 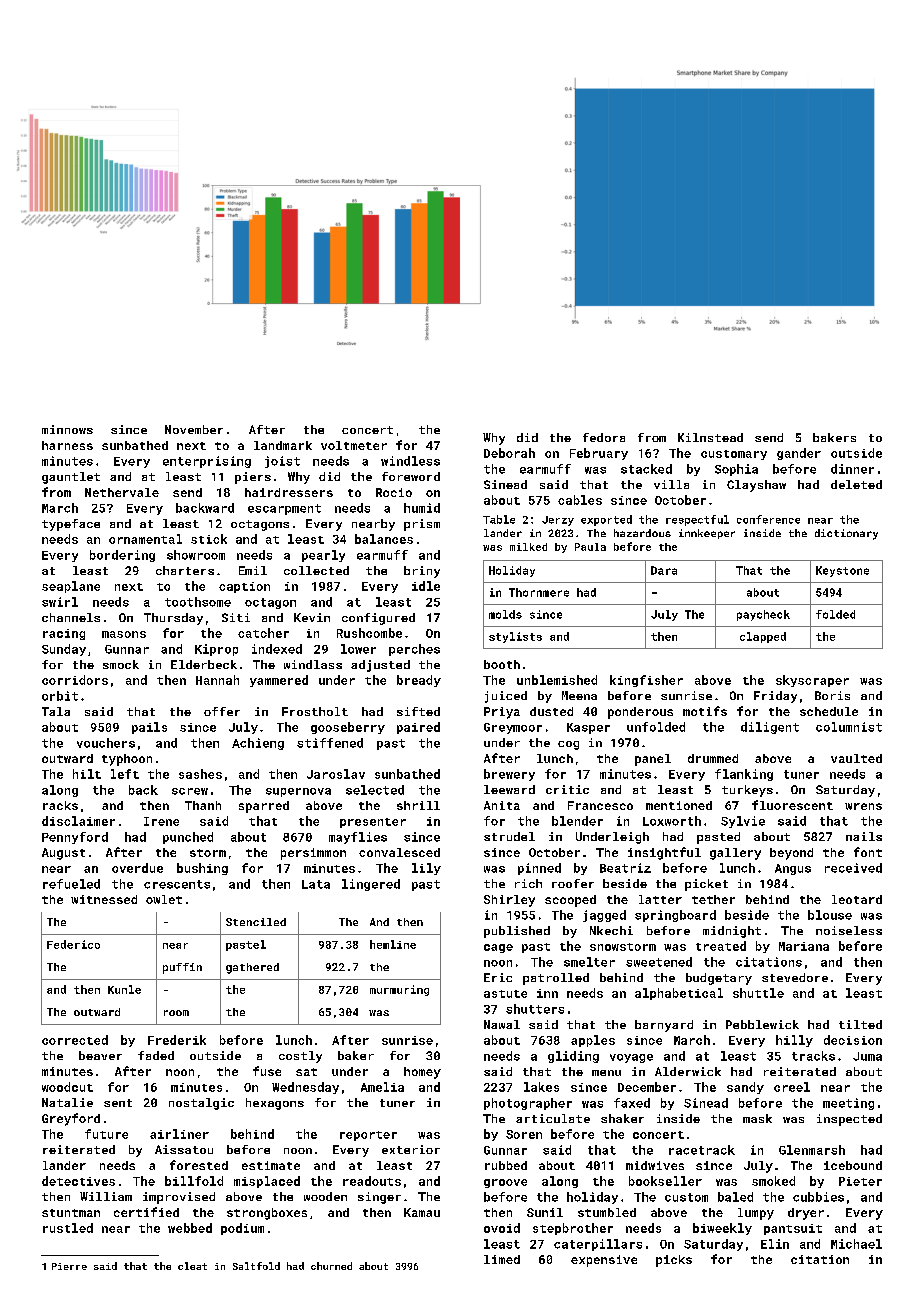 What do you see at coordinates (849, 930) in the document?
I see `noiseless` at bounding box center [849, 930].
